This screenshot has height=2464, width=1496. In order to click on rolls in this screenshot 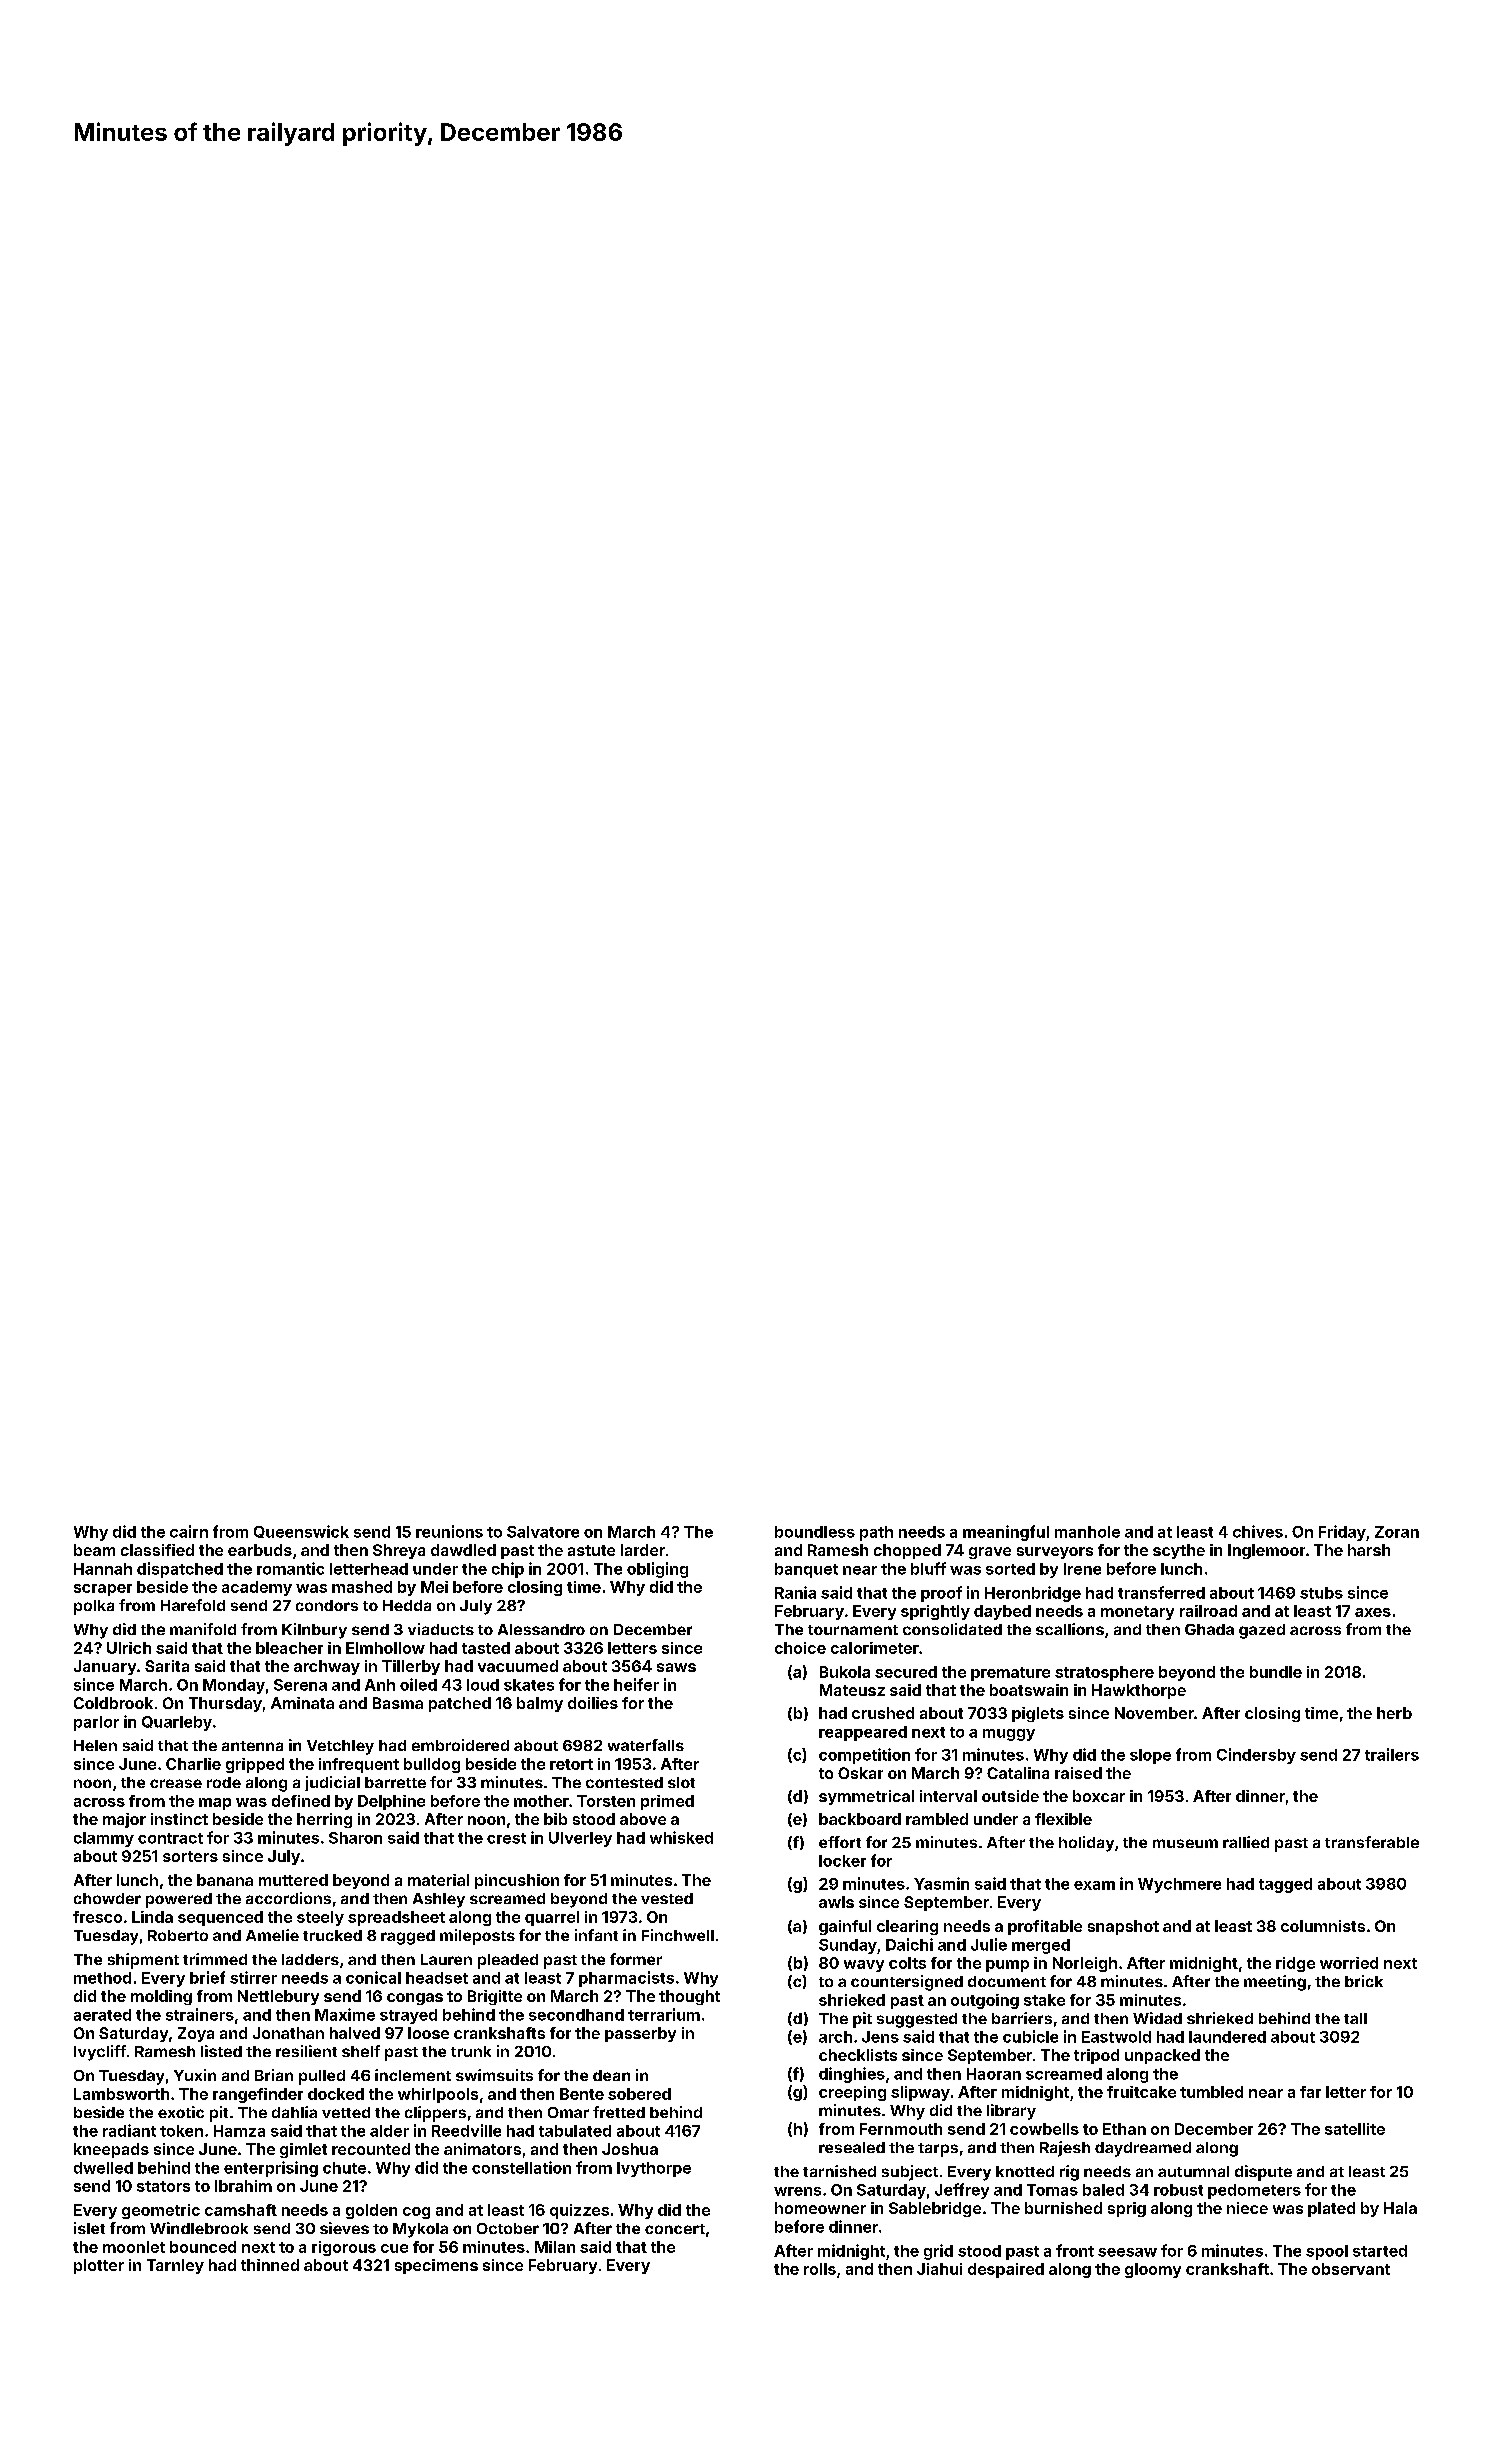, I will do `click(820, 2269)`.
